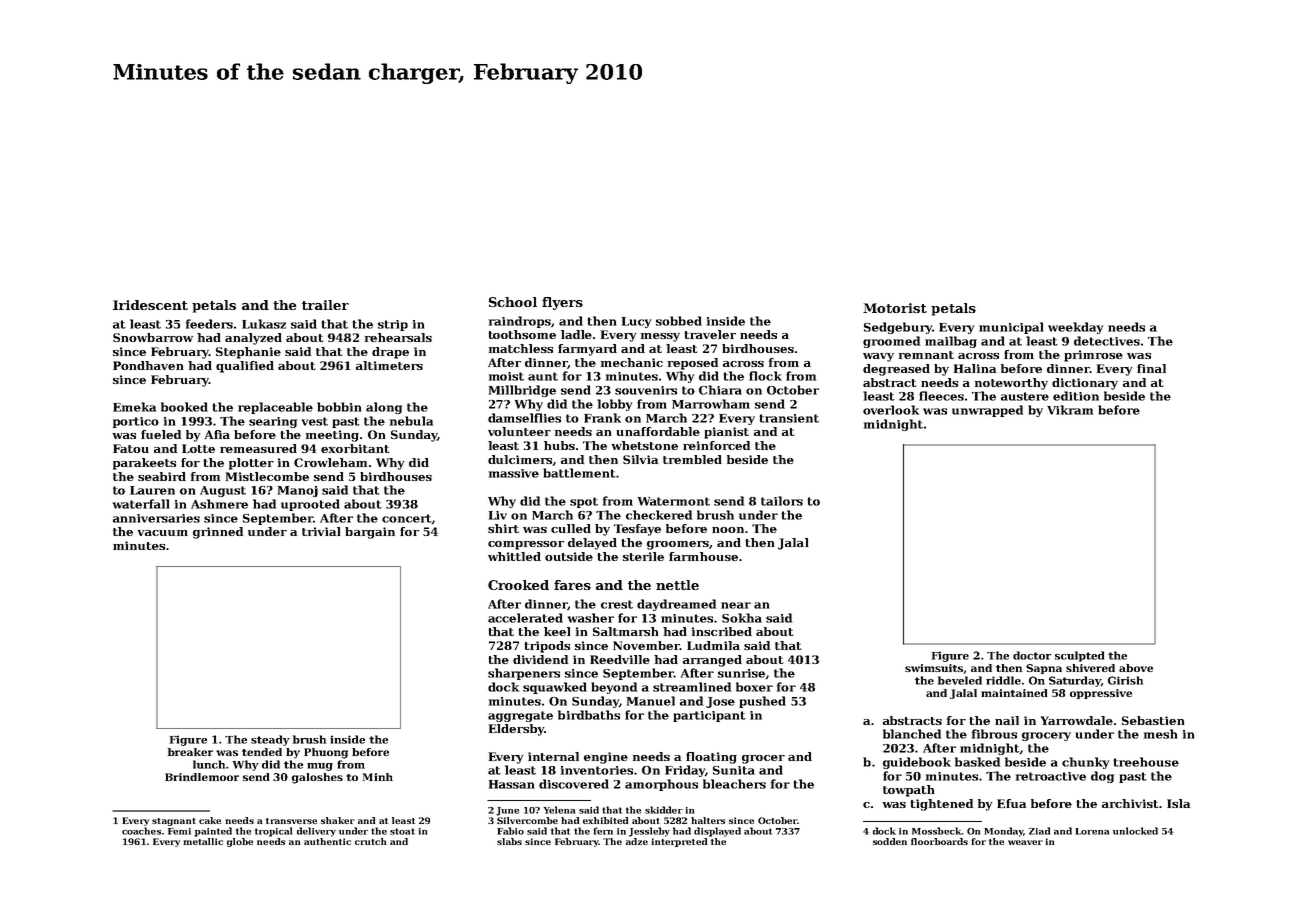  What do you see at coordinates (325, 305) in the image?
I see `trailer` at bounding box center [325, 305].
